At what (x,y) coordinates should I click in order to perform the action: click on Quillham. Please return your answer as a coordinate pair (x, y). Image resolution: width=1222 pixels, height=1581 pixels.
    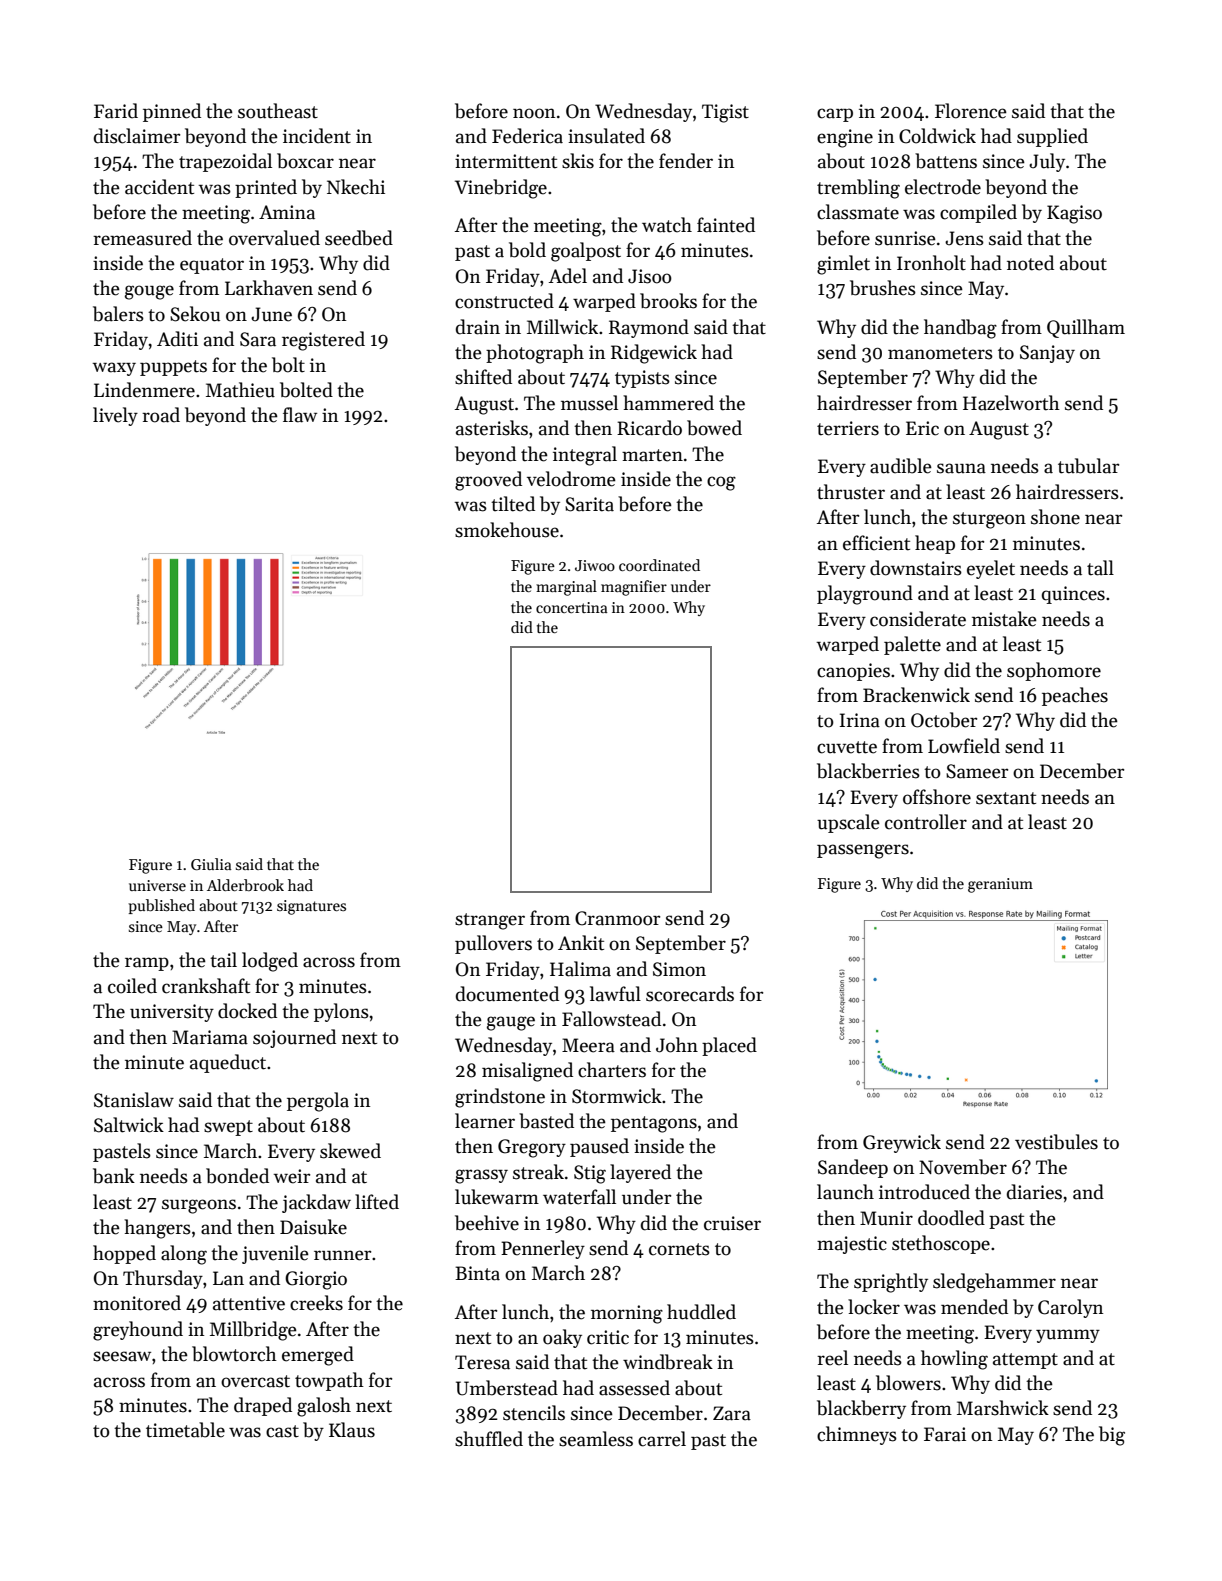
    Looking at the image, I should click on (1086, 328).
